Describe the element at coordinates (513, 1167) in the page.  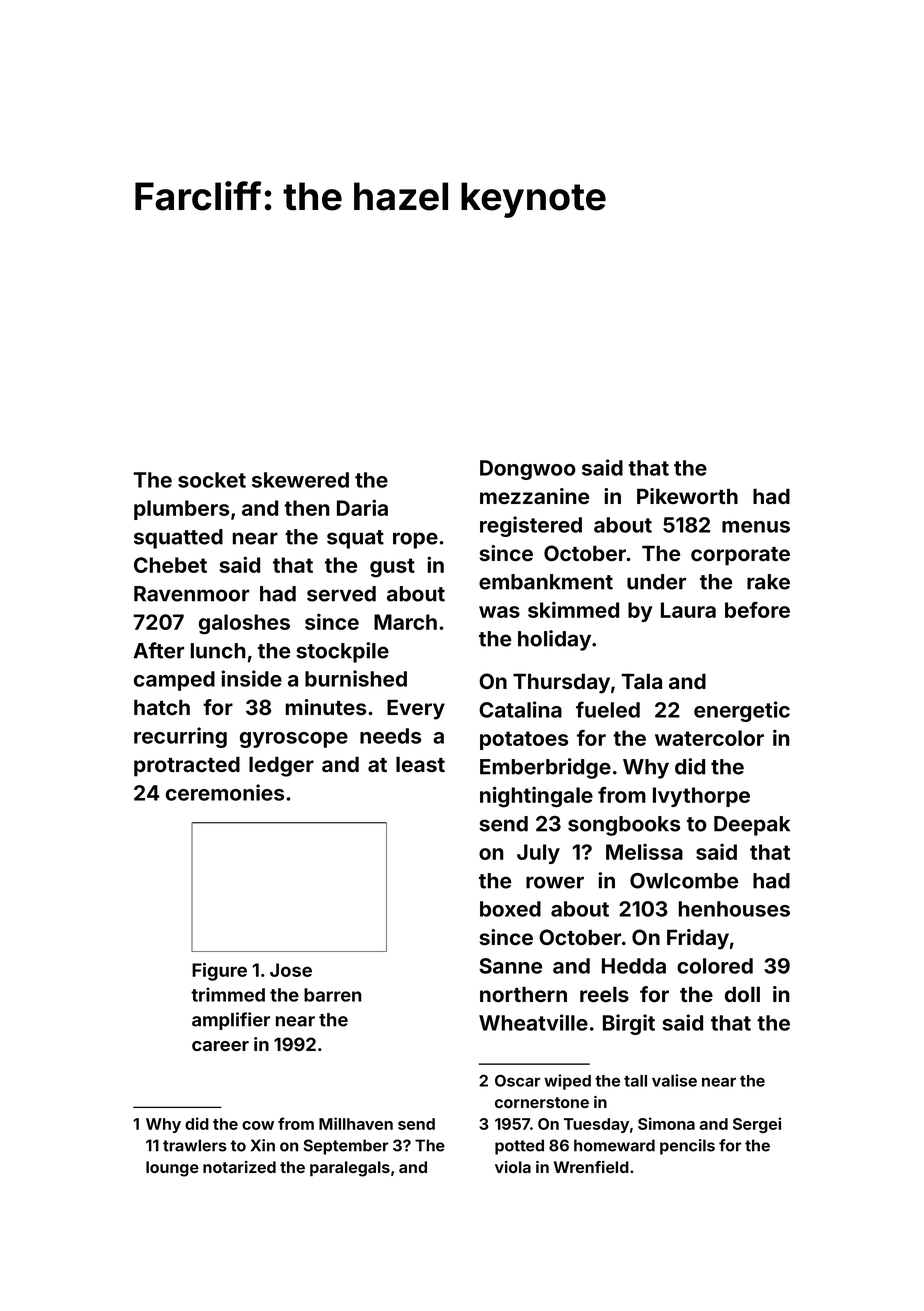
I see `viola` at that location.
